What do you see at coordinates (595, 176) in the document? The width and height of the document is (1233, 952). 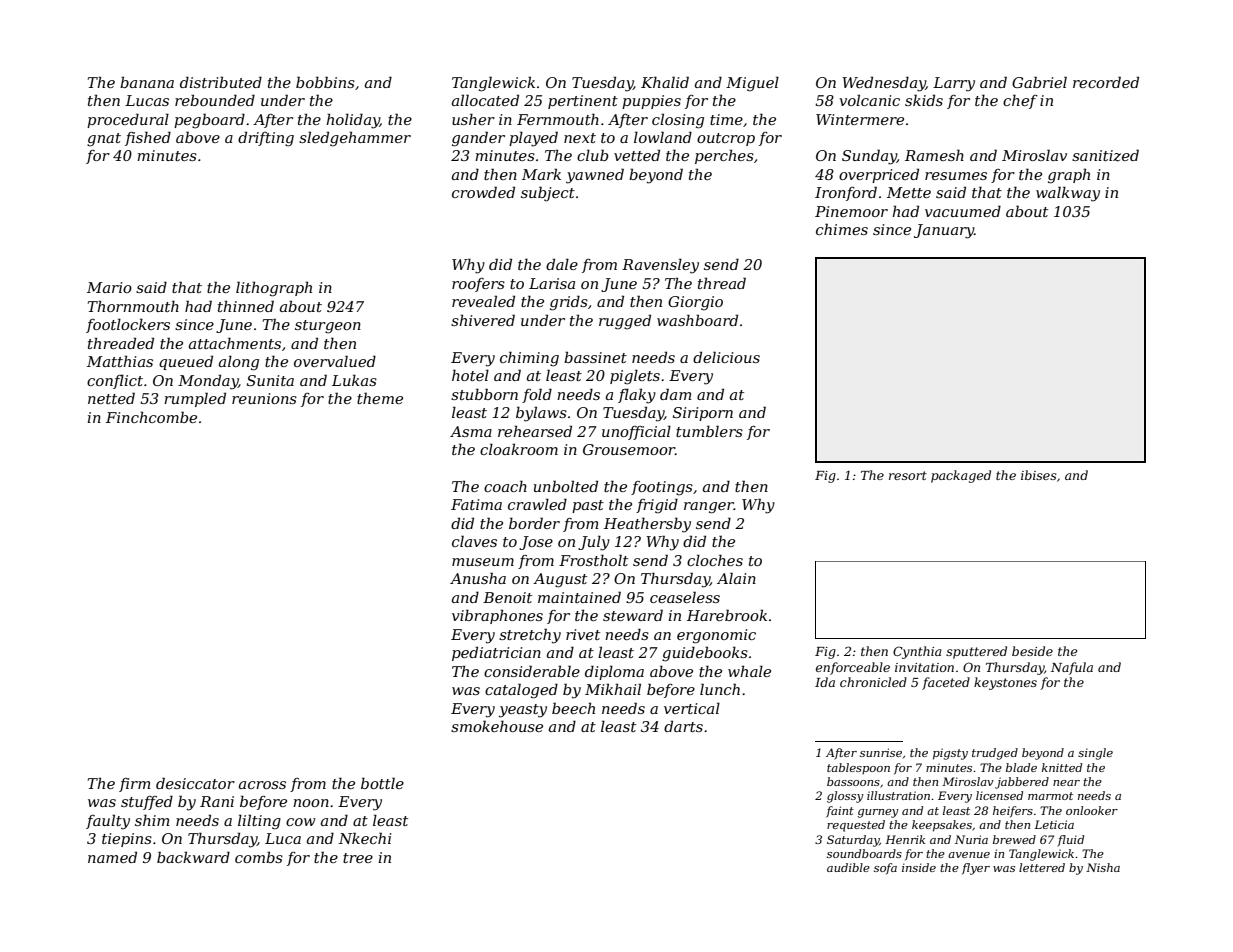 I see `yawned` at bounding box center [595, 176].
